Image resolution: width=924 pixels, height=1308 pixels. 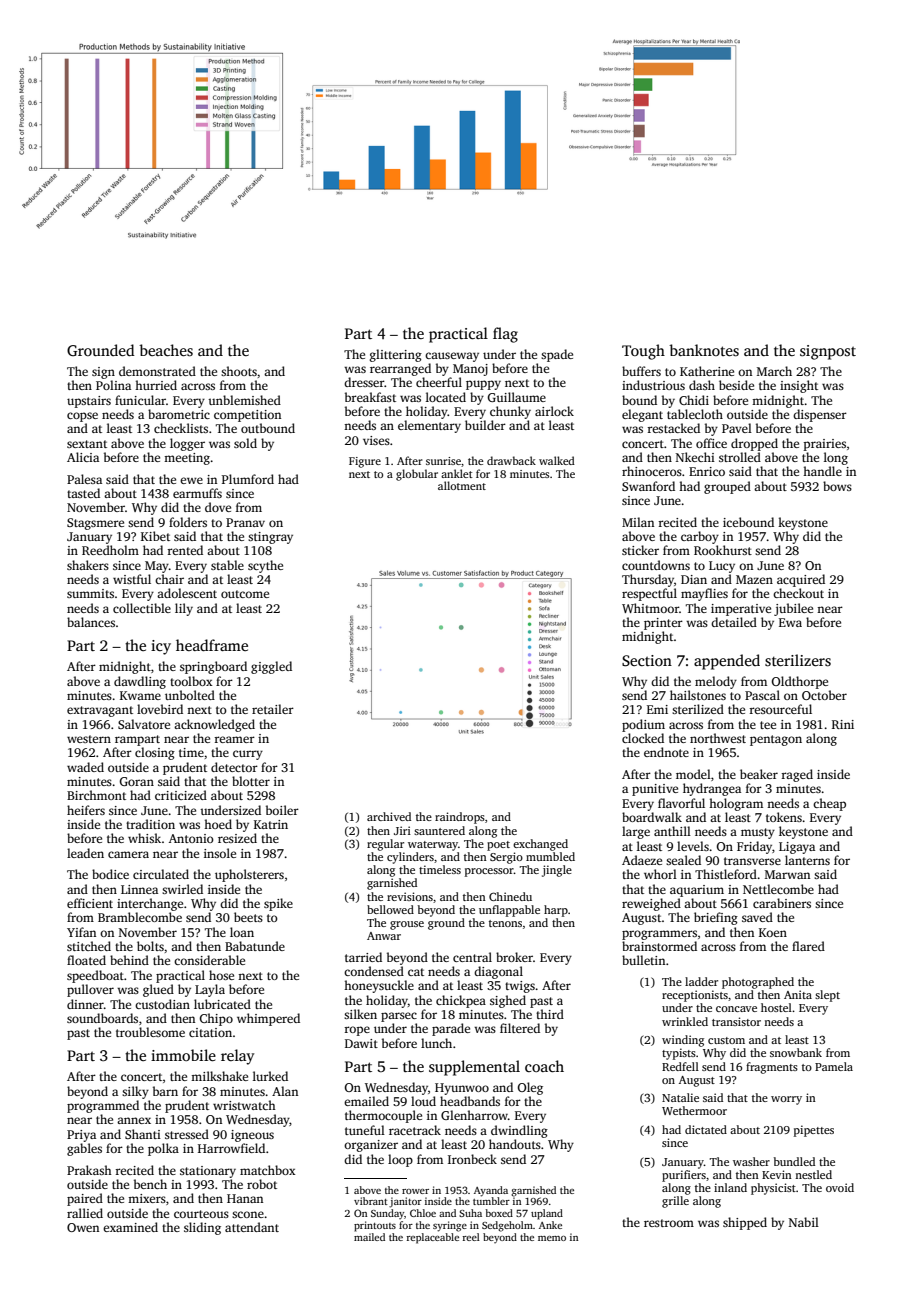 I want to click on banknotes, so click(x=704, y=350).
